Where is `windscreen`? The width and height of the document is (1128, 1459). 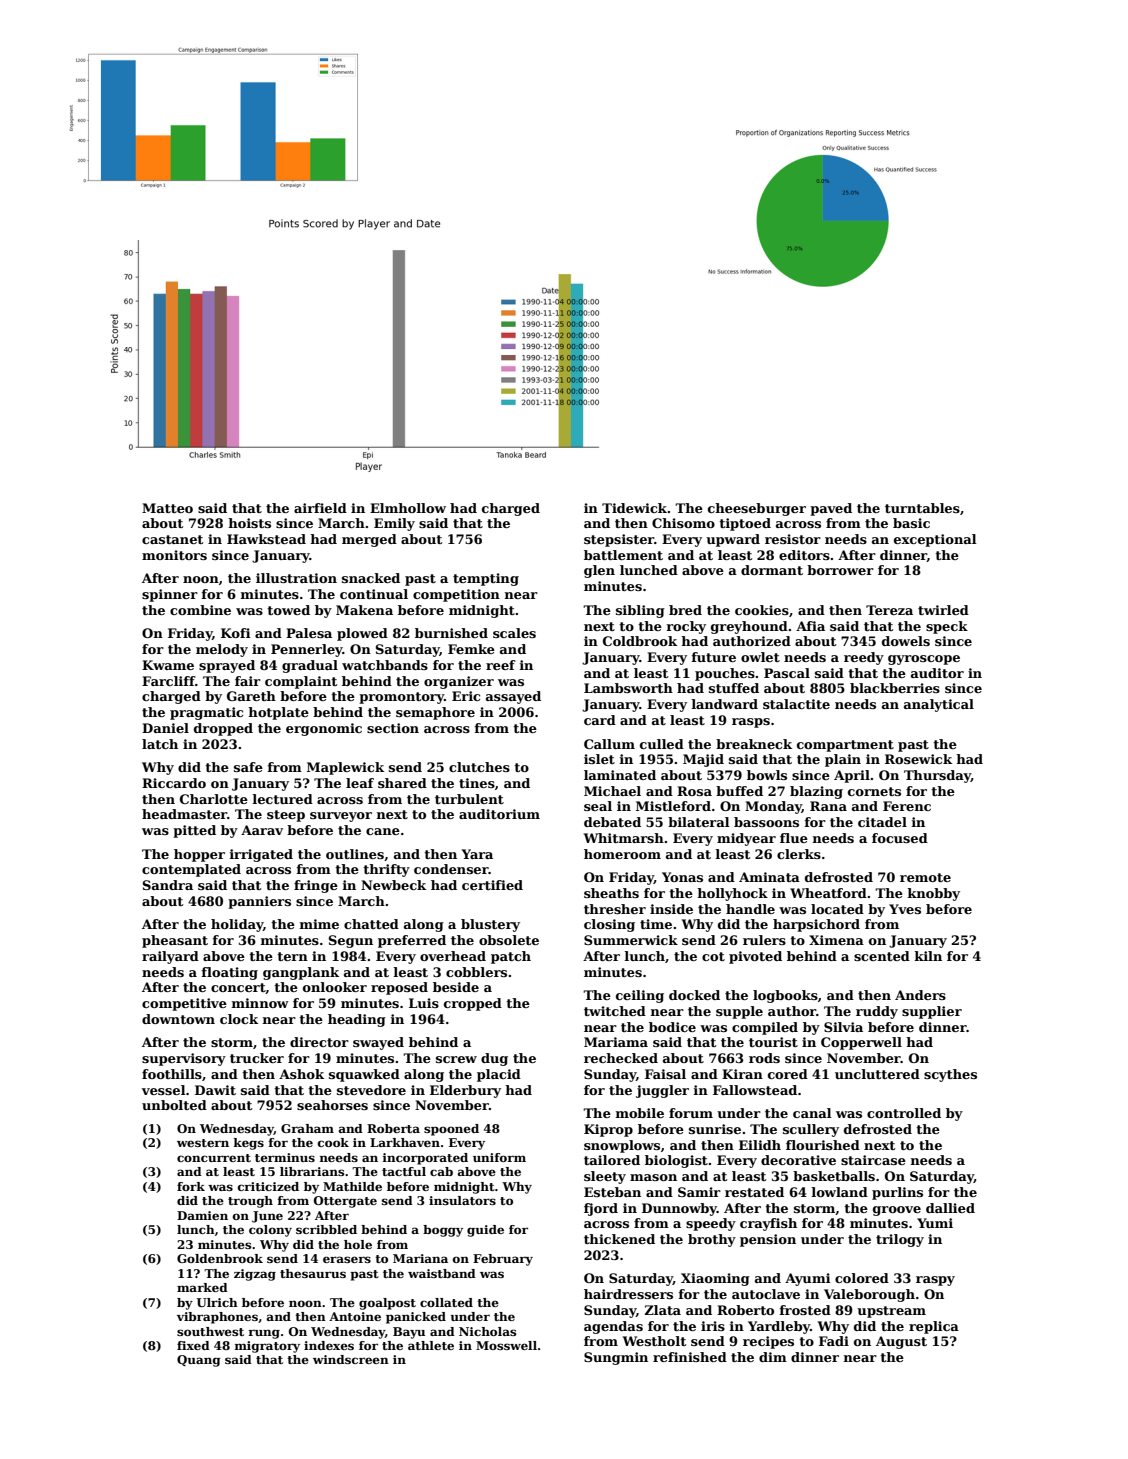
windscreen is located at coordinates (351, 1359).
